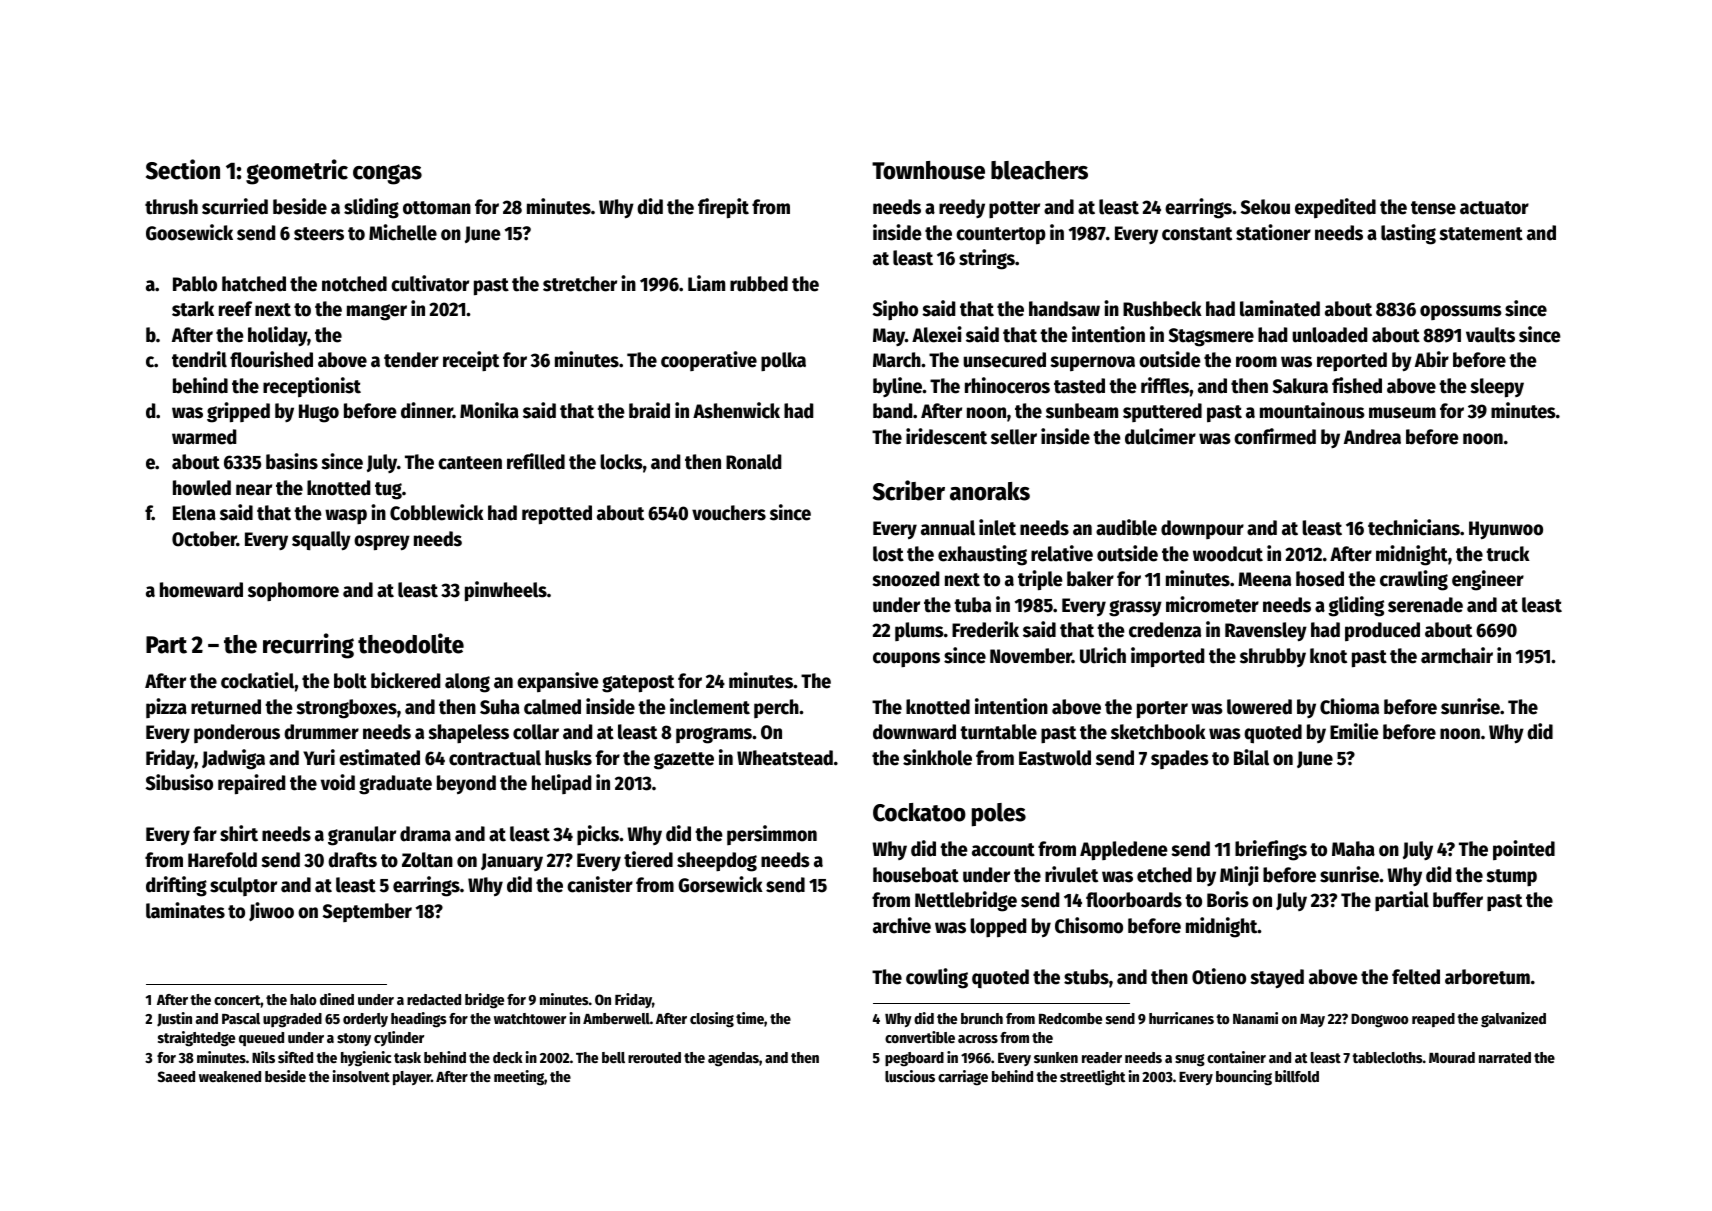  What do you see at coordinates (1461, 312) in the document?
I see `opossums` at bounding box center [1461, 312].
